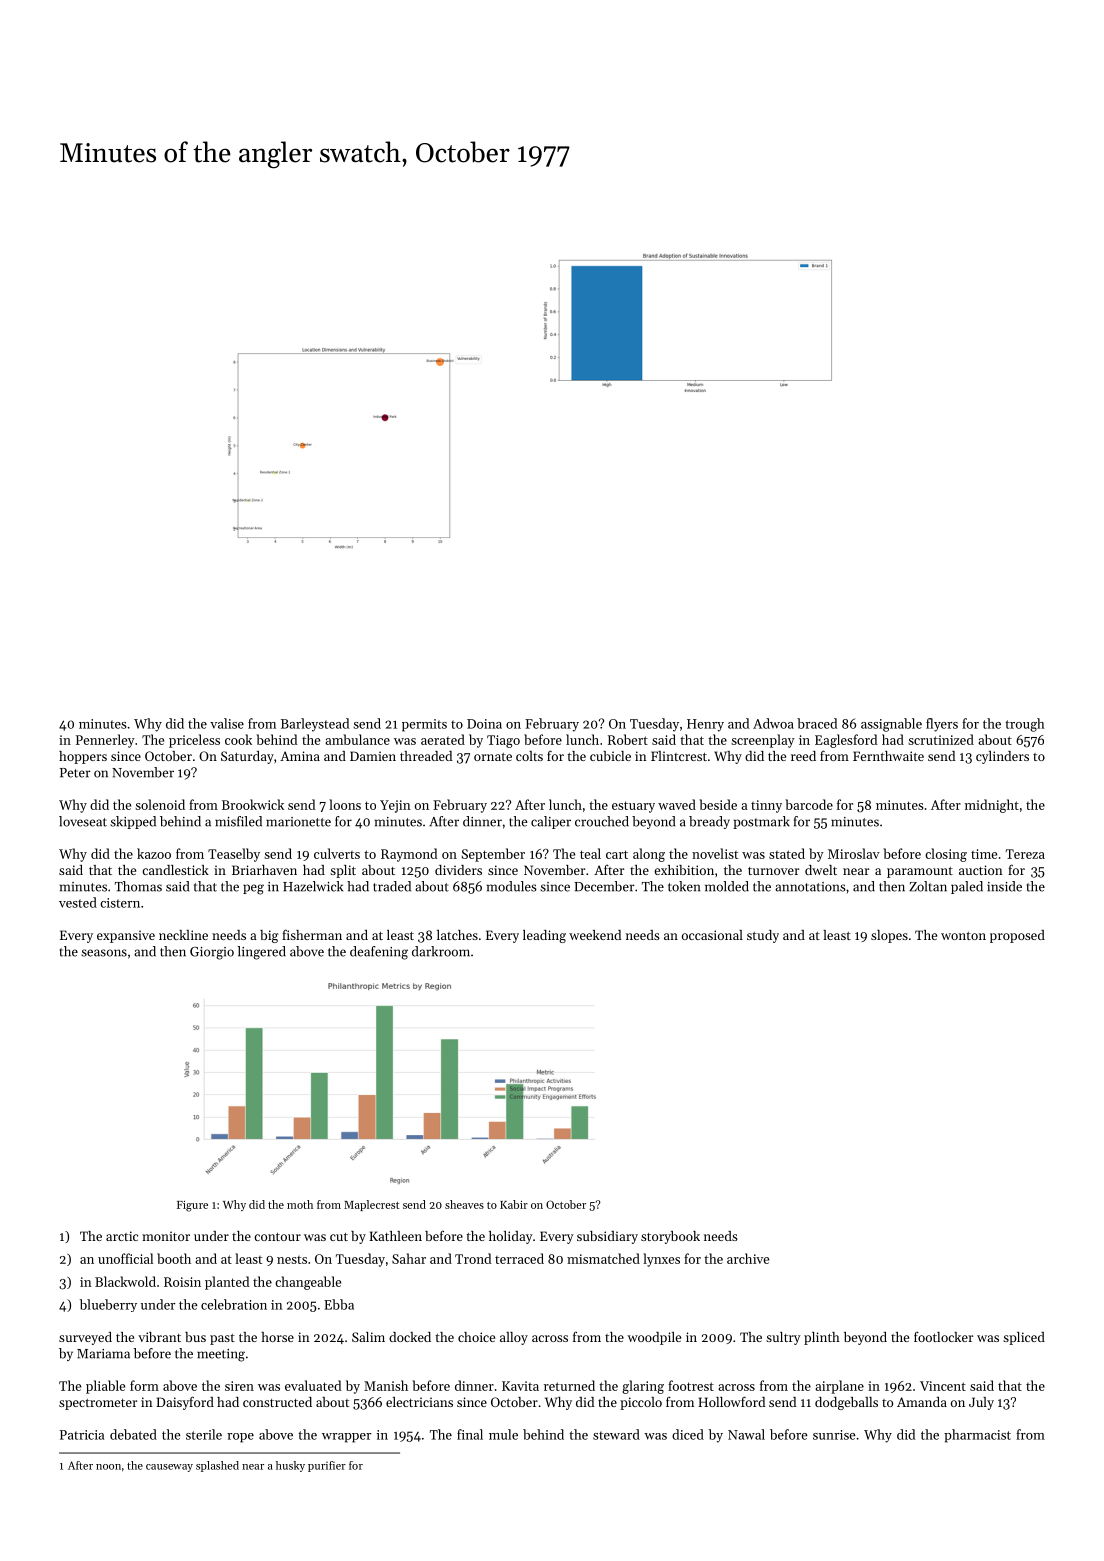  What do you see at coordinates (83, 757) in the screenshot?
I see `hoppers` at bounding box center [83, 757].
